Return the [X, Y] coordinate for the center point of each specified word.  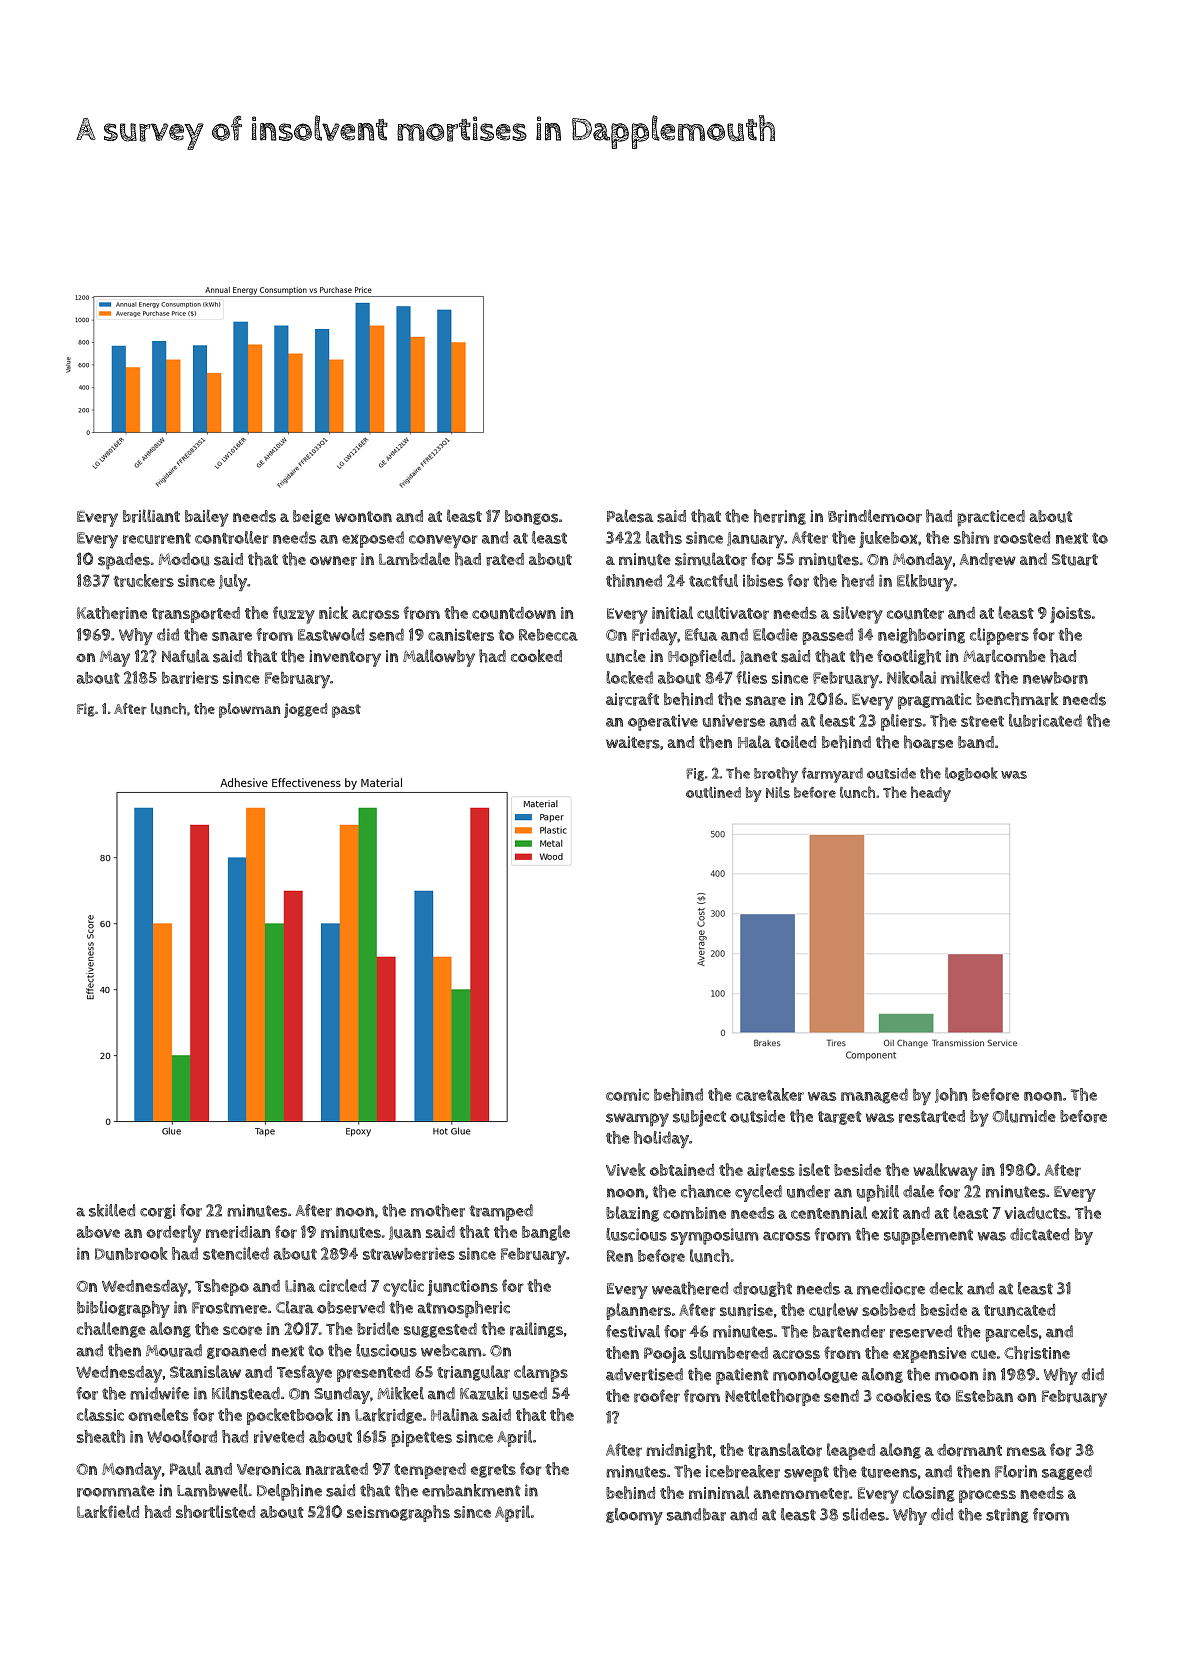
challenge [111, 1330]
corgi [157, 1211]
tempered [430, 1471]
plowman [250, 710]
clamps [541, 1373]
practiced [991, 518]
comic [627, 1094]
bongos [531, 517]
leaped [851, 1451]
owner [333, 561]
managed [874, 1096]
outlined [713, 792]
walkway [945, 1172]
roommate [116, 1491]
